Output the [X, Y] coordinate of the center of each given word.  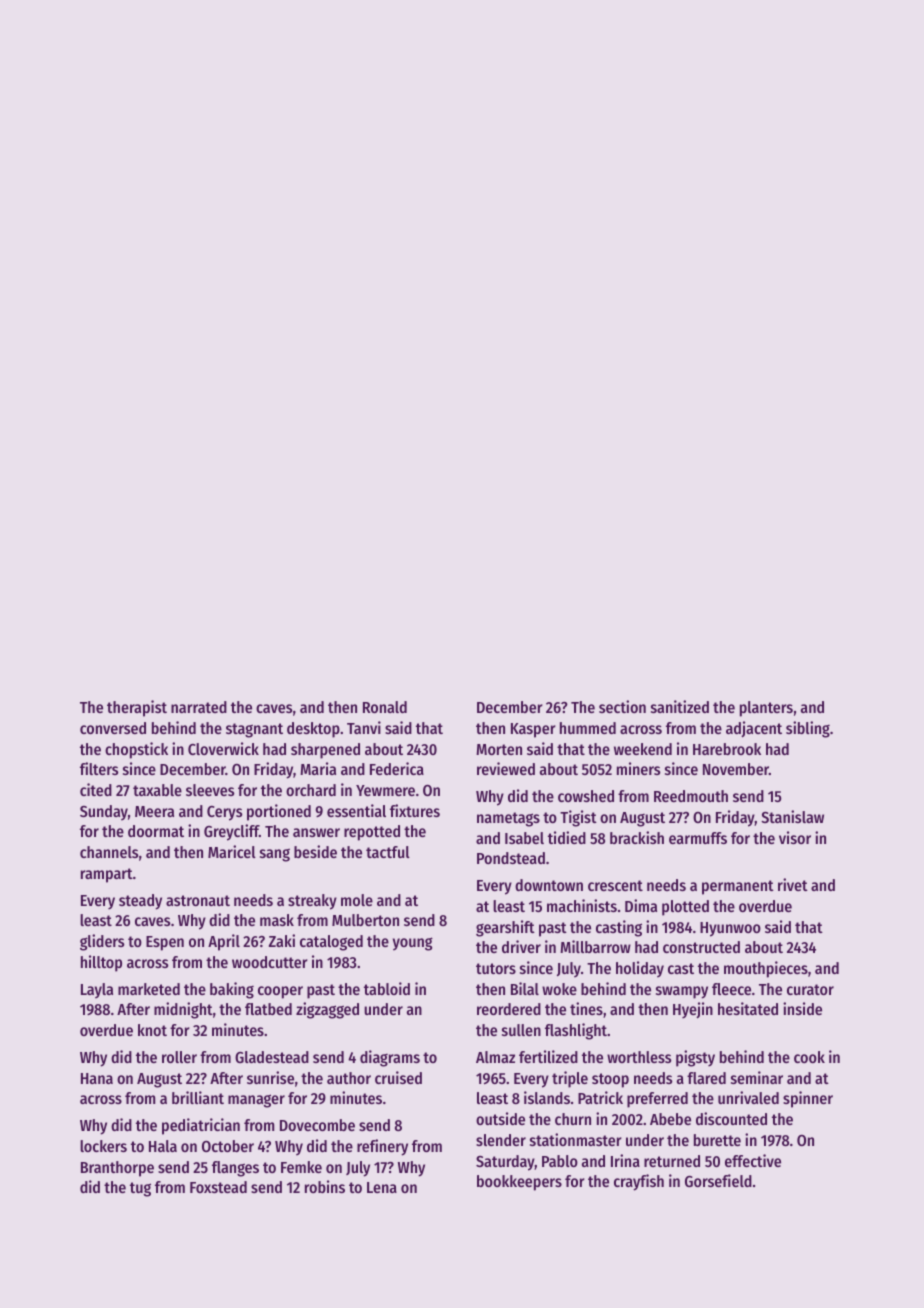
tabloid [387, 988]
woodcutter [270, 962]
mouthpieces [766, 969]
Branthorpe [117, 1169]
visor [795, 837]
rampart [107, 875]
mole [357, 900]
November [736, 769]
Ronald [385, 707]
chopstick [136, 750]
